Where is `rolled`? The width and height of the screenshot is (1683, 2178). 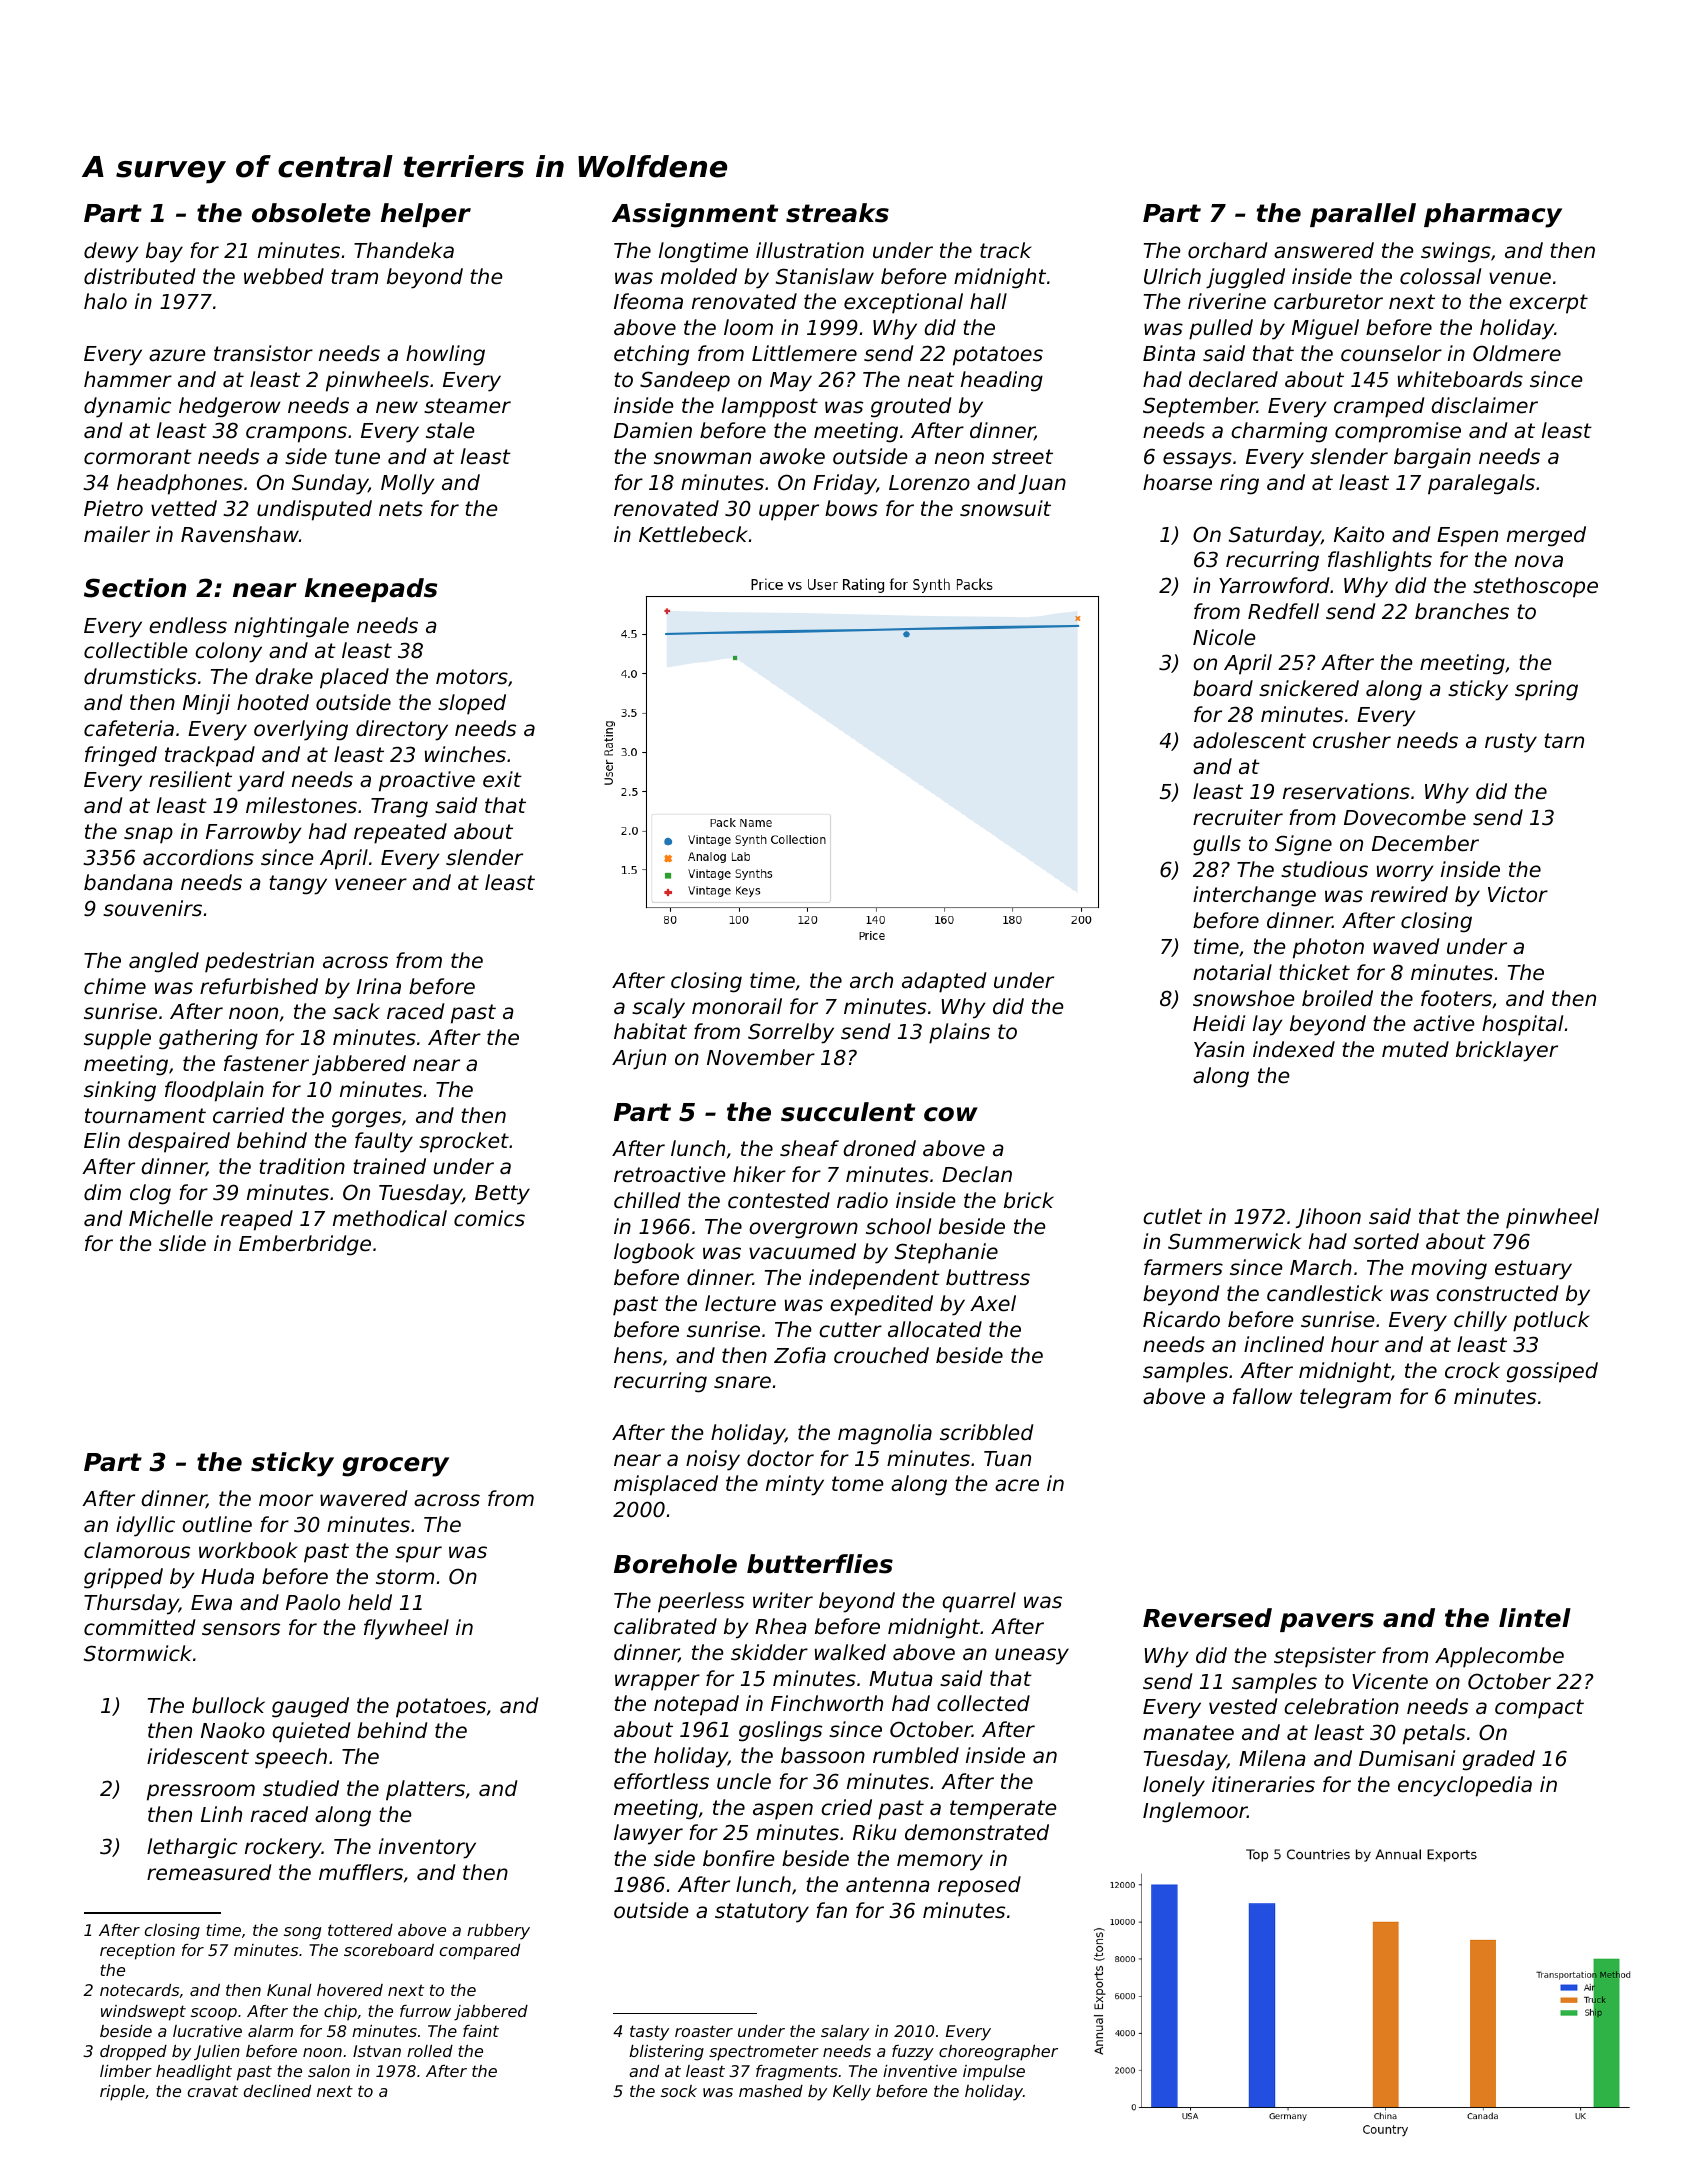
rolled is located at coordinates (430, 2051).
